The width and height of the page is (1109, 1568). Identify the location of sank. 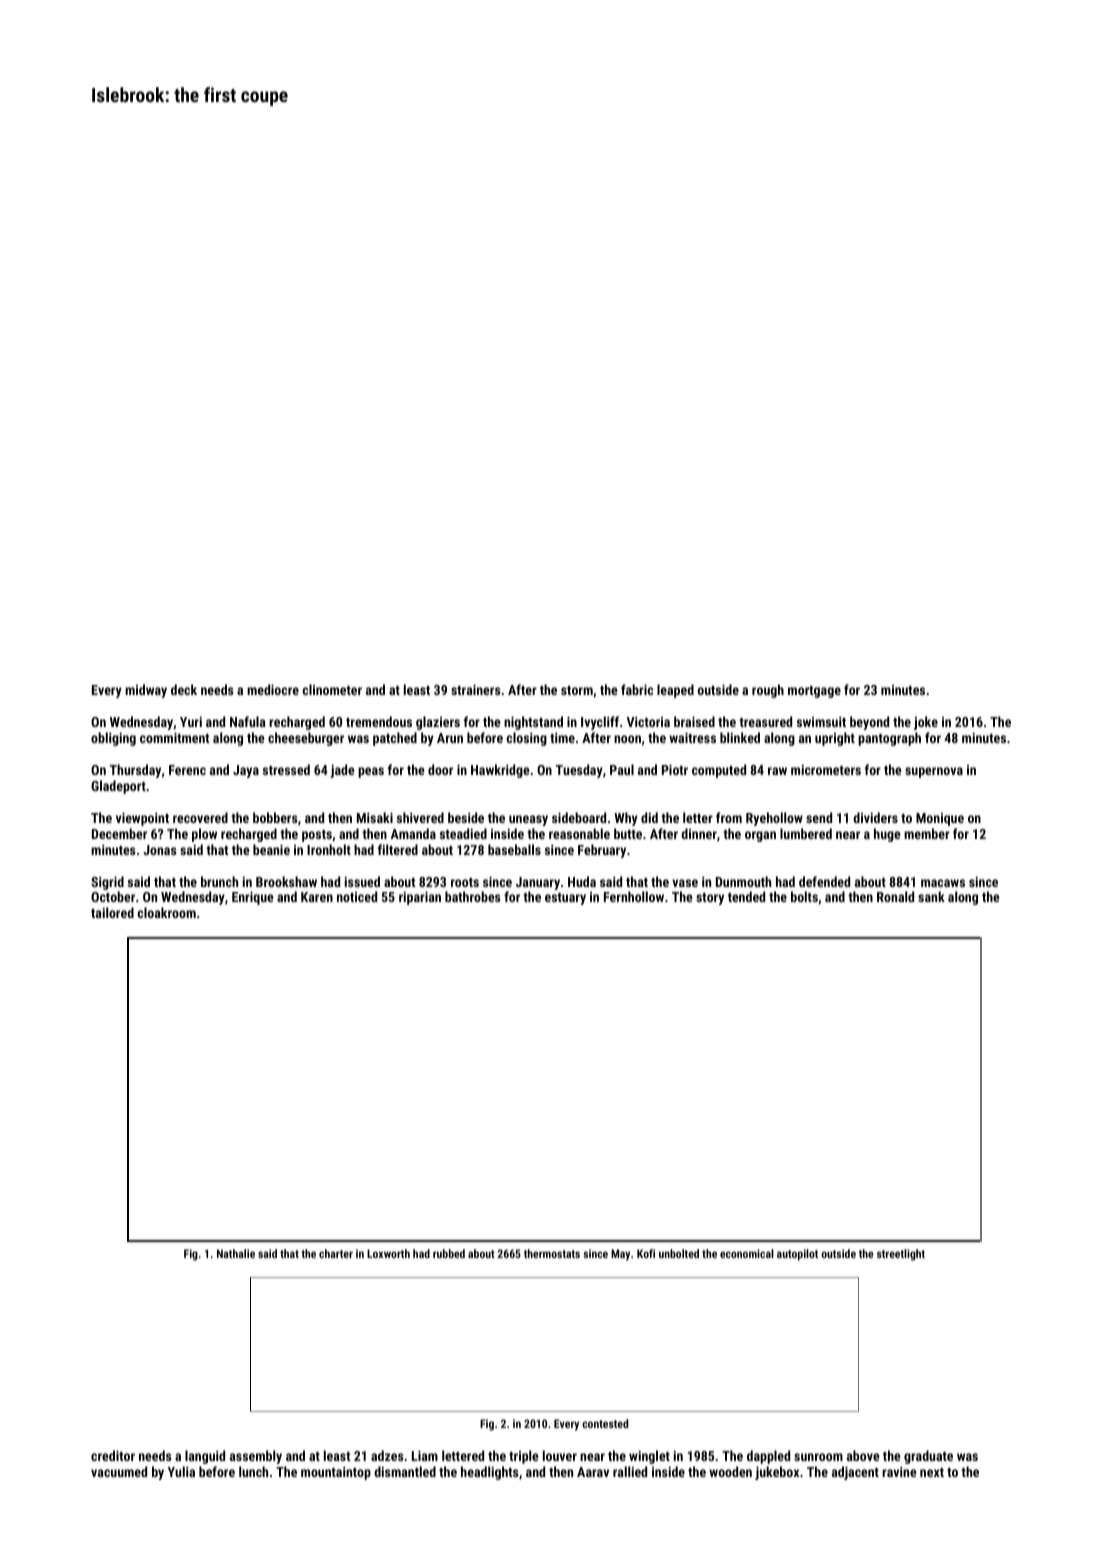
(931, 896).
